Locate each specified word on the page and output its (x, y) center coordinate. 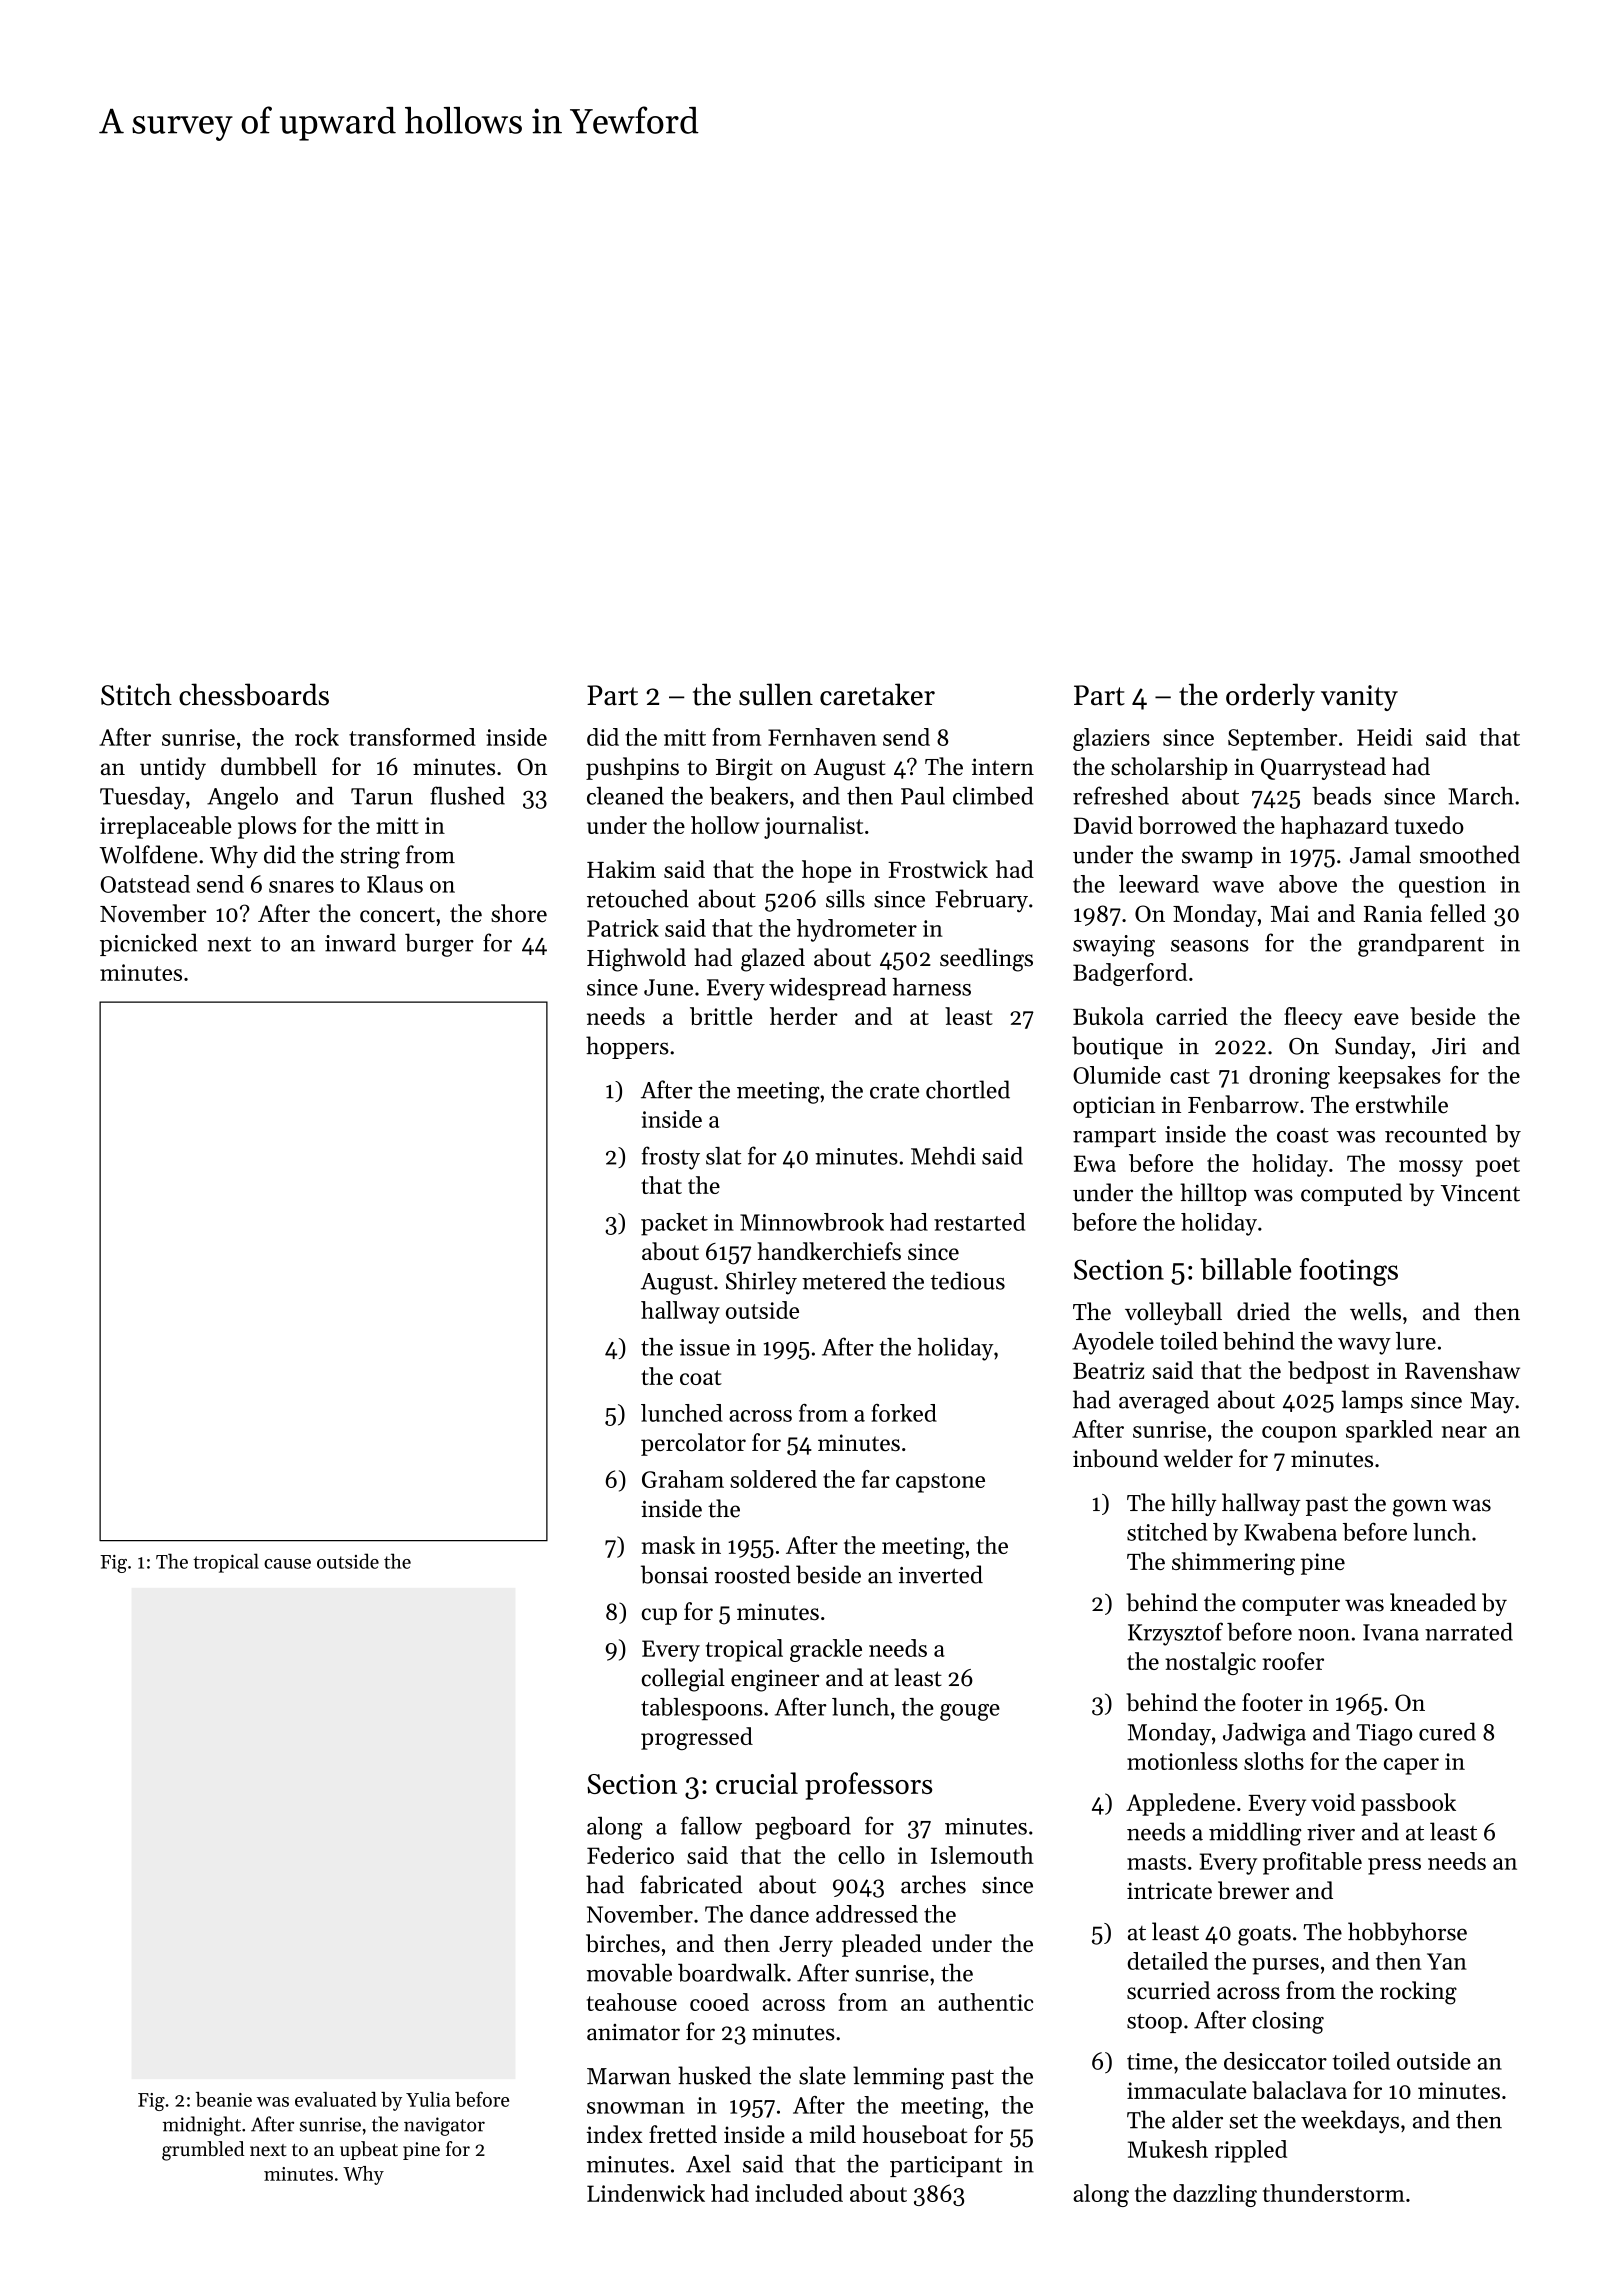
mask (668, 1545)
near (1464, 1432)
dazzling (1215, 2195)
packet (674, 1224)
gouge (970, 1712)
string (370, 858)
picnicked (149, 944)
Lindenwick (646, 2193)
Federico (630, 1855)
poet (1498, 1167)
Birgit (744, 769)
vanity (1359, 698)
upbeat (369, 2150)
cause (287, 1564)
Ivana (1391, 1632)
